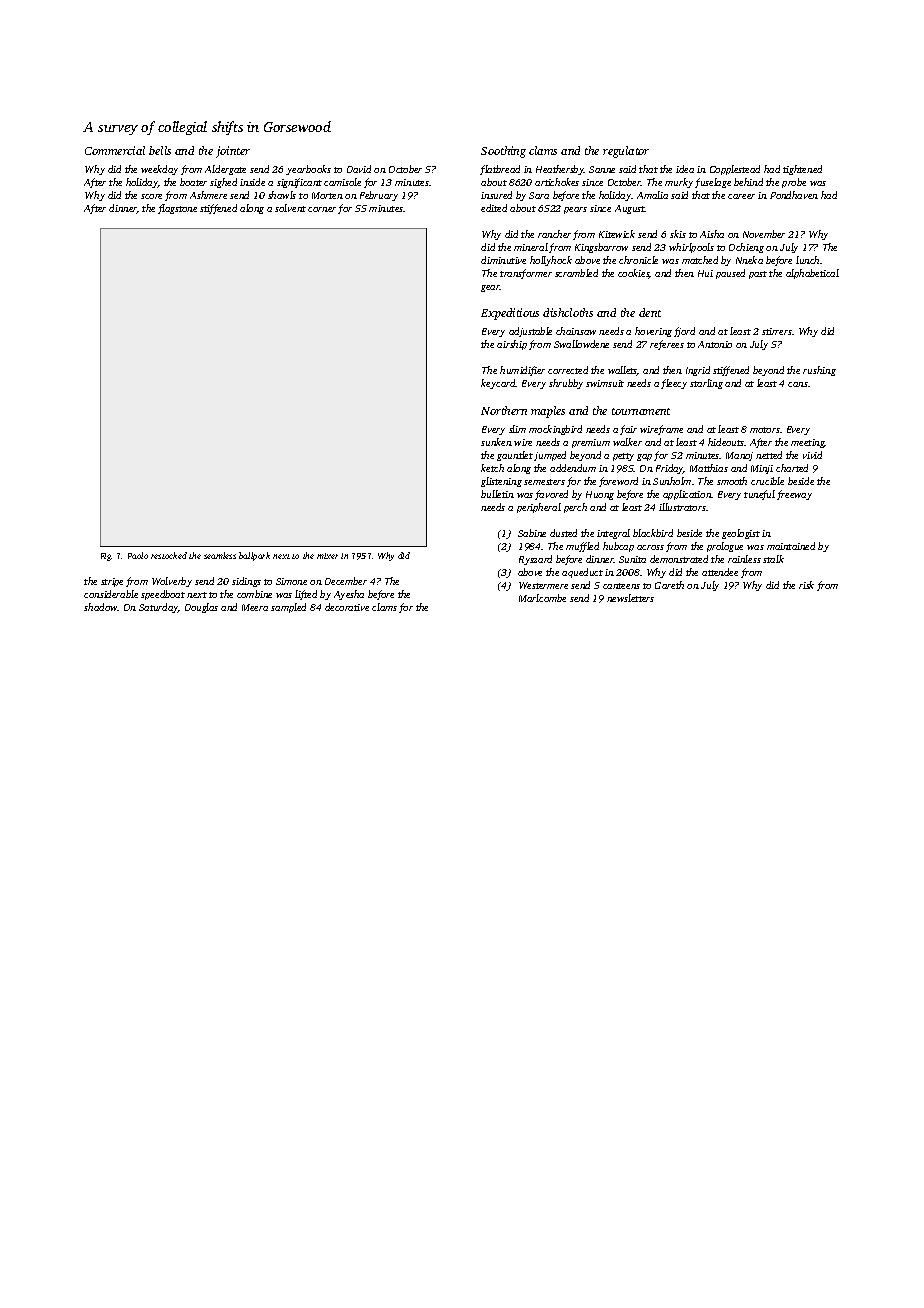 This page has height=1308, width=924. I want to click on bells, so click(160, 150).
